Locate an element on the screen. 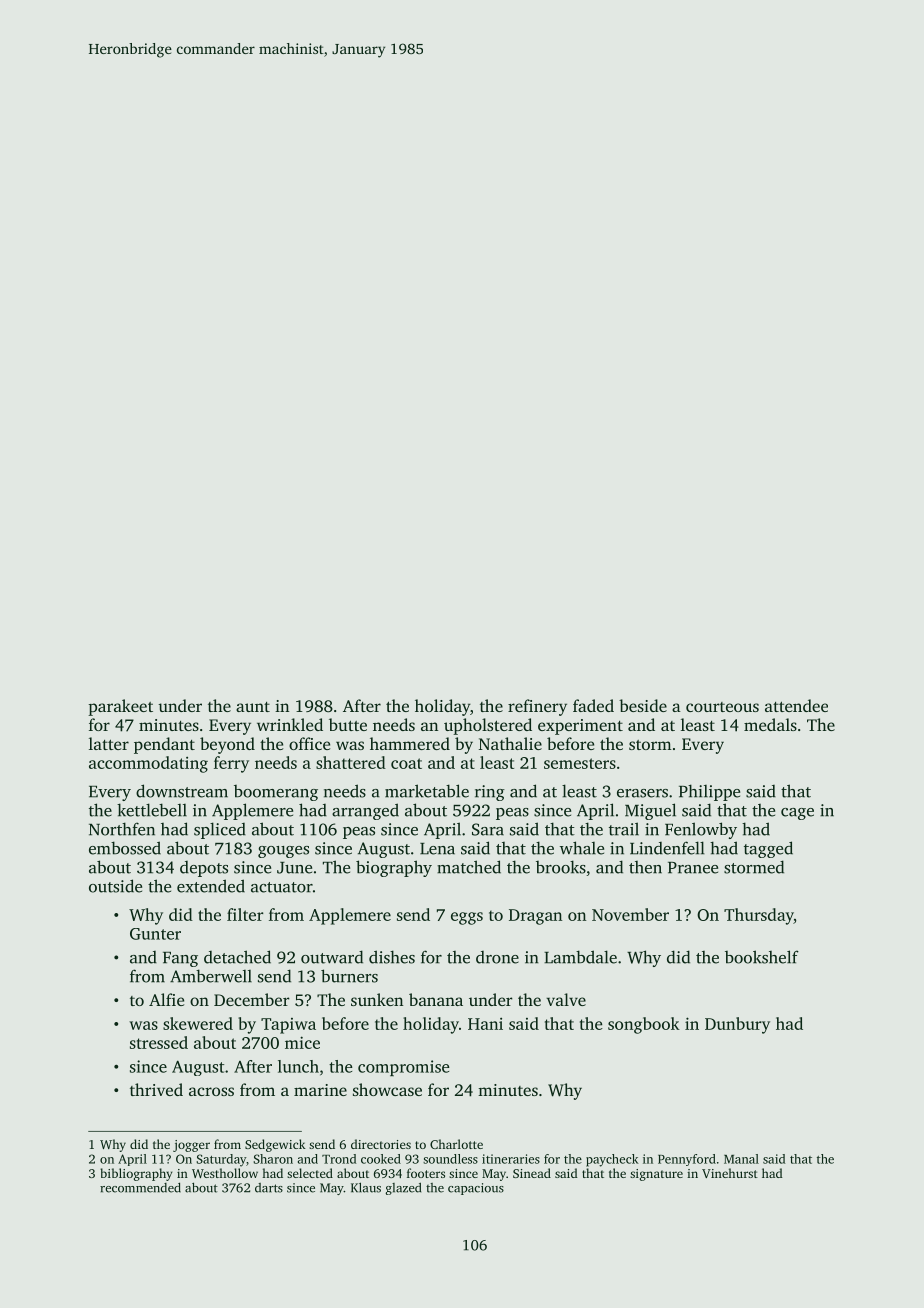  mice is located at coordinates (302, 1042).
